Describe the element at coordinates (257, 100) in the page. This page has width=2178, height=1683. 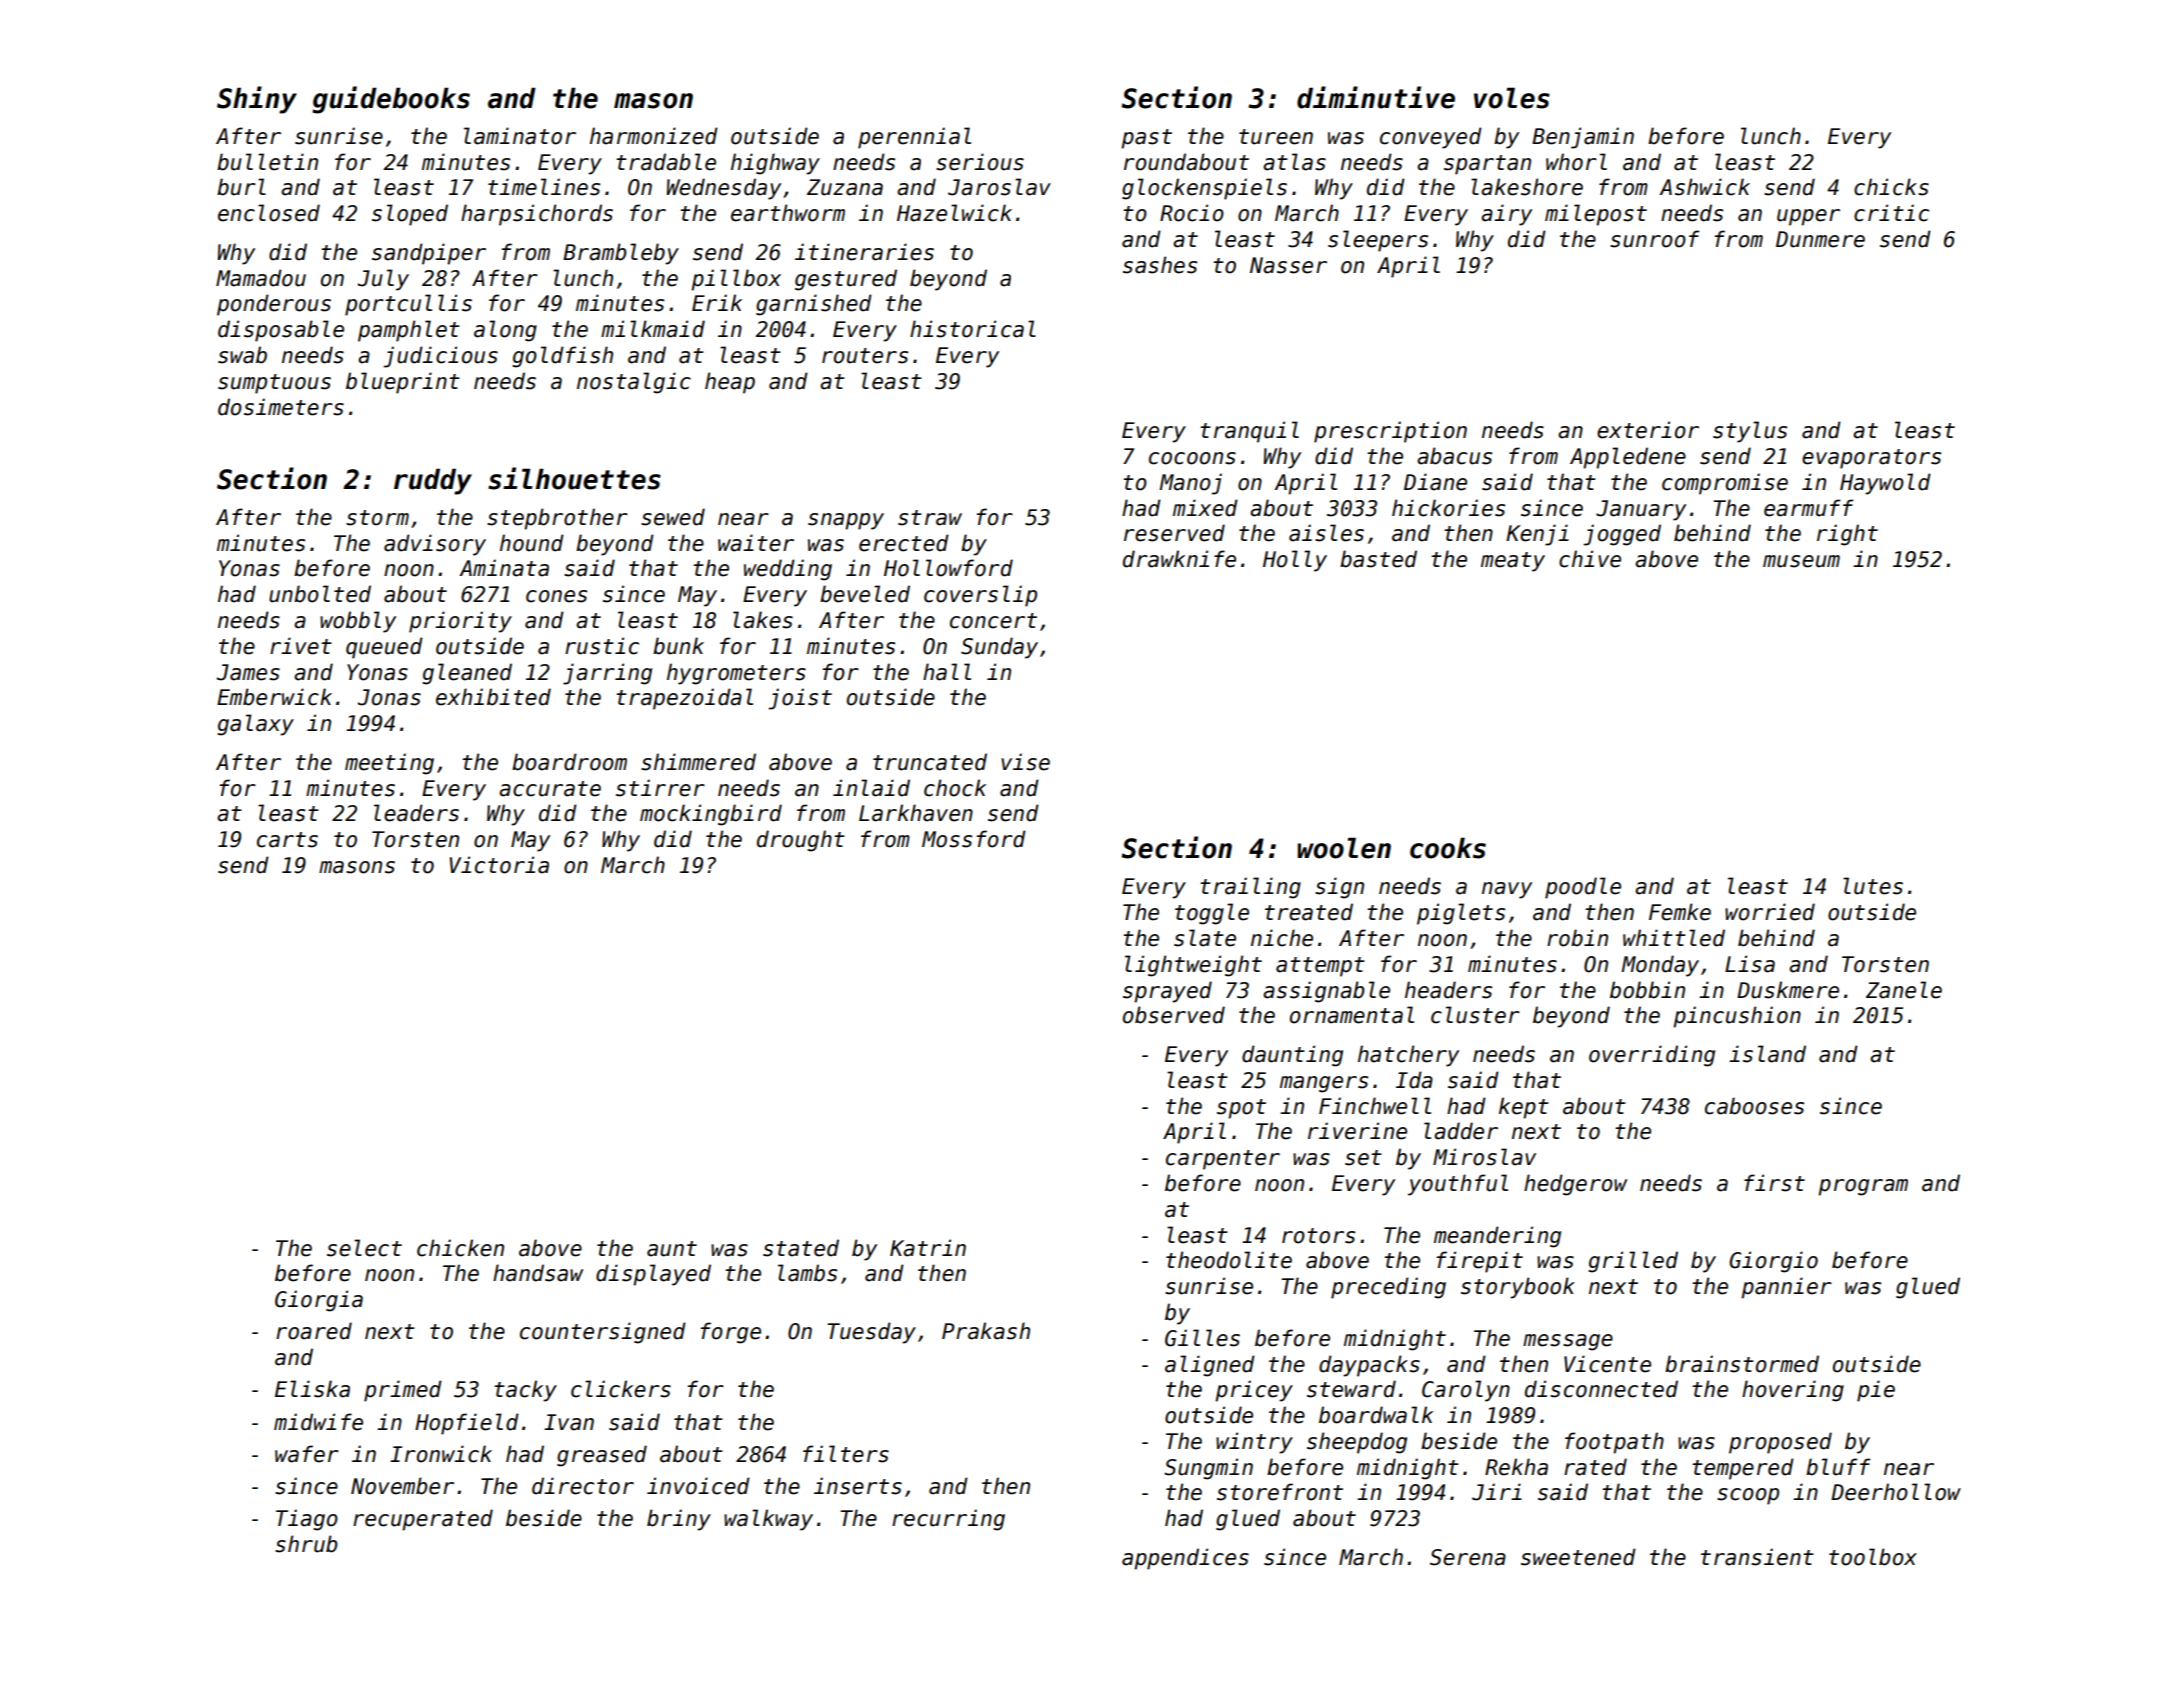
I see `Shiny` at that location.
